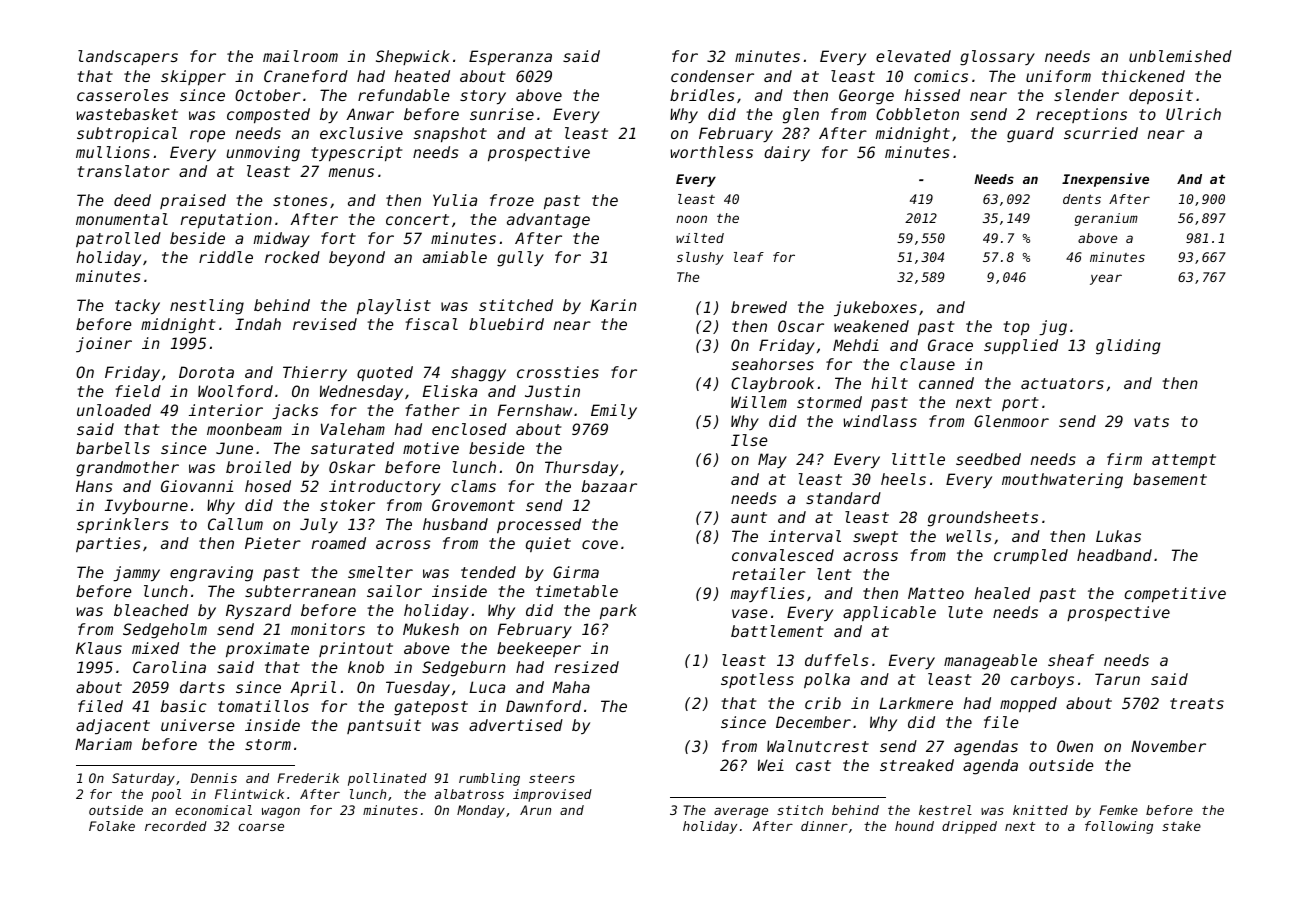  Describe the element at coordinates (404, 95) in the image. I see `refundable` at that location.
